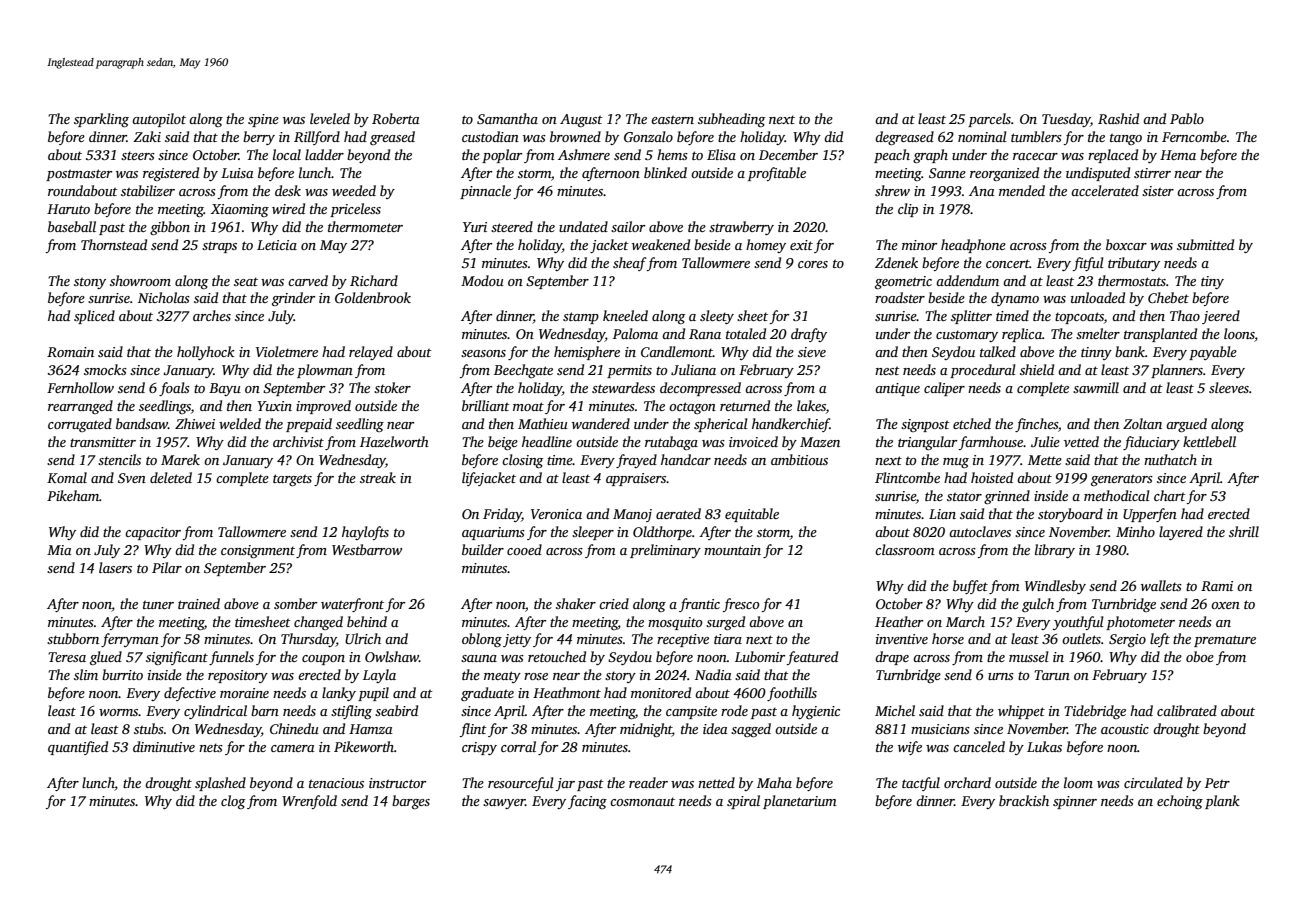  I want to click on consignment, so click(258, 551).
